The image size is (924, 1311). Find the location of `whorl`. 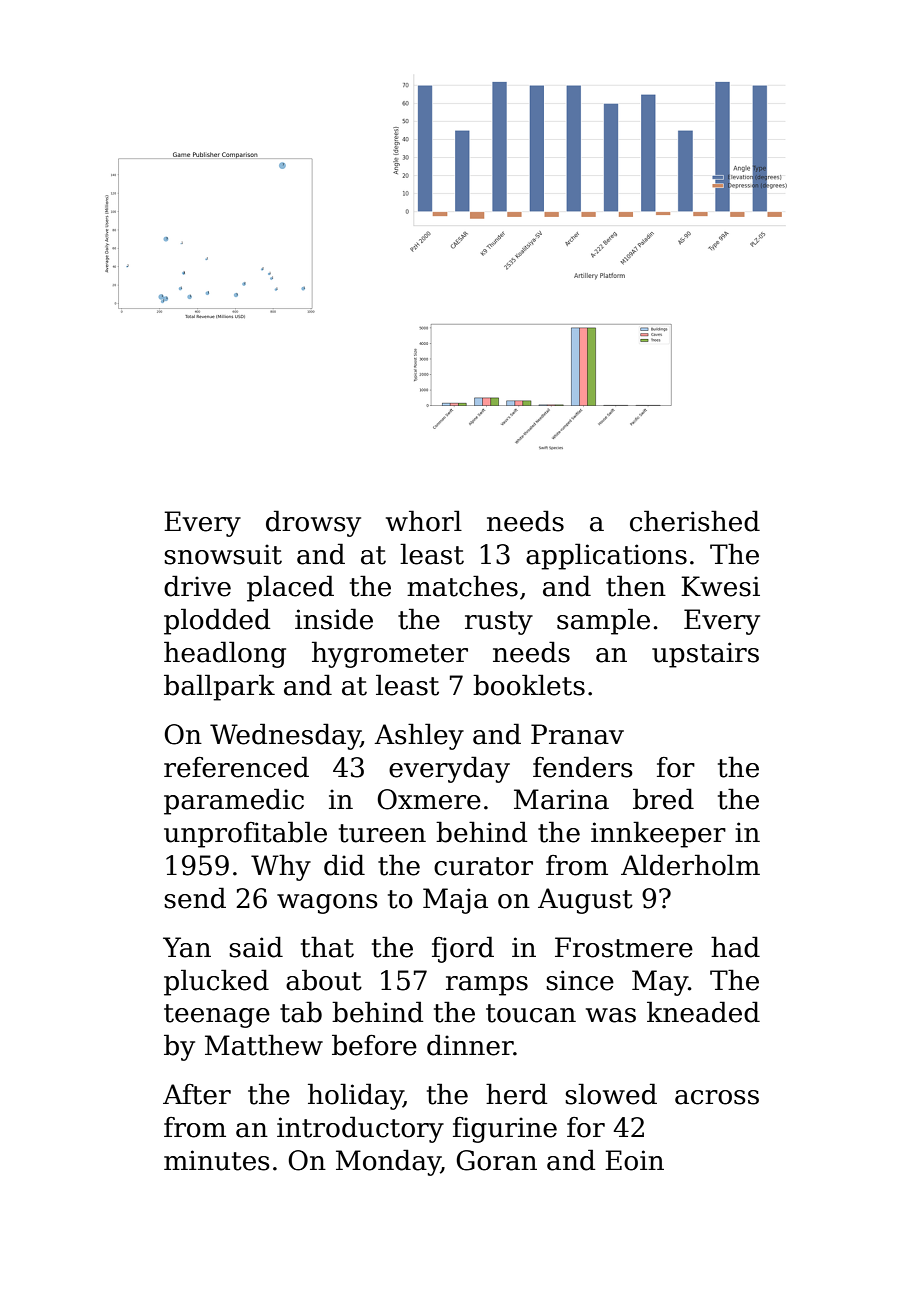

whorl is located at coordinates (424, 521).
